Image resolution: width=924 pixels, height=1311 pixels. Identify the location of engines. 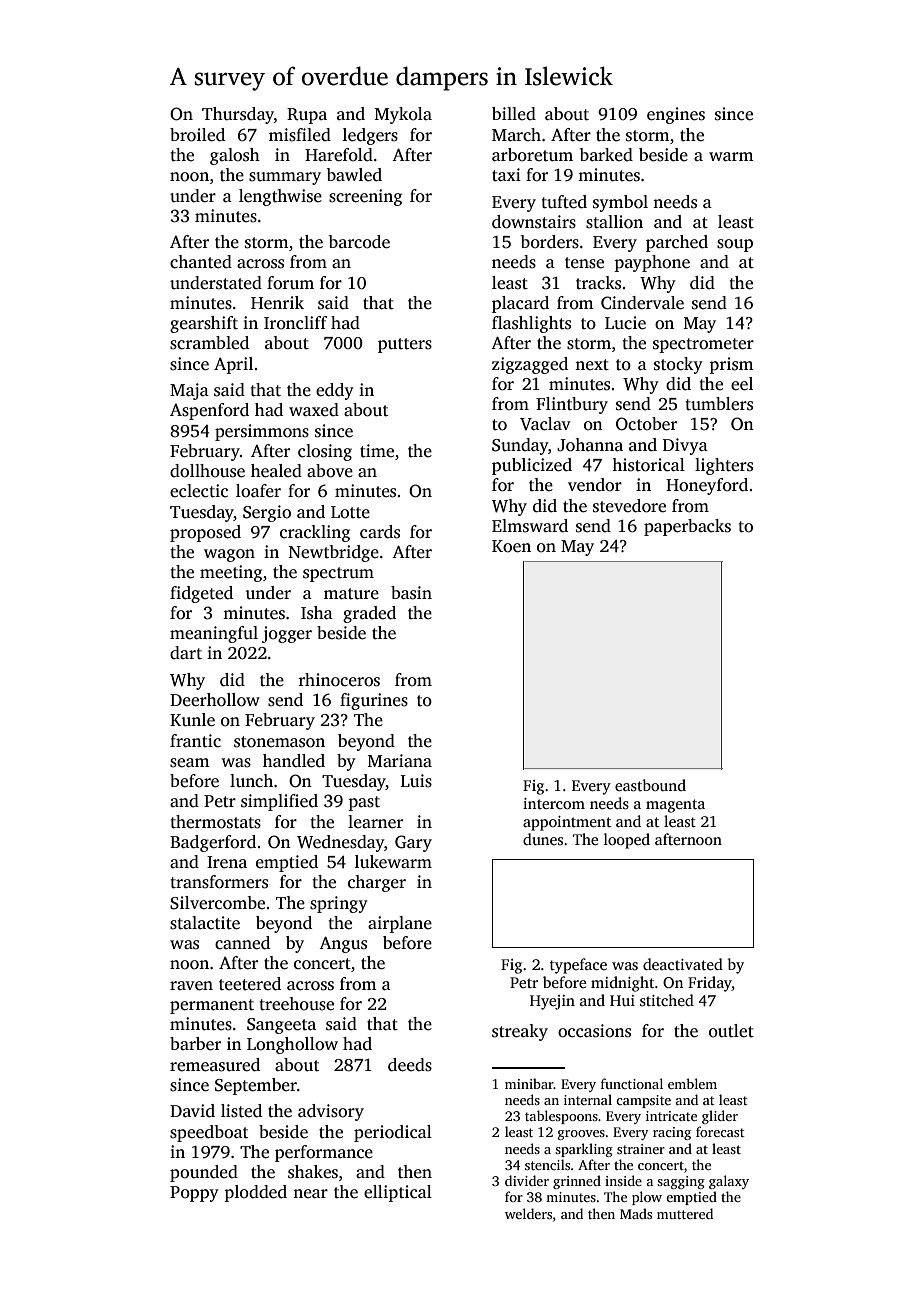
(676, 115).
